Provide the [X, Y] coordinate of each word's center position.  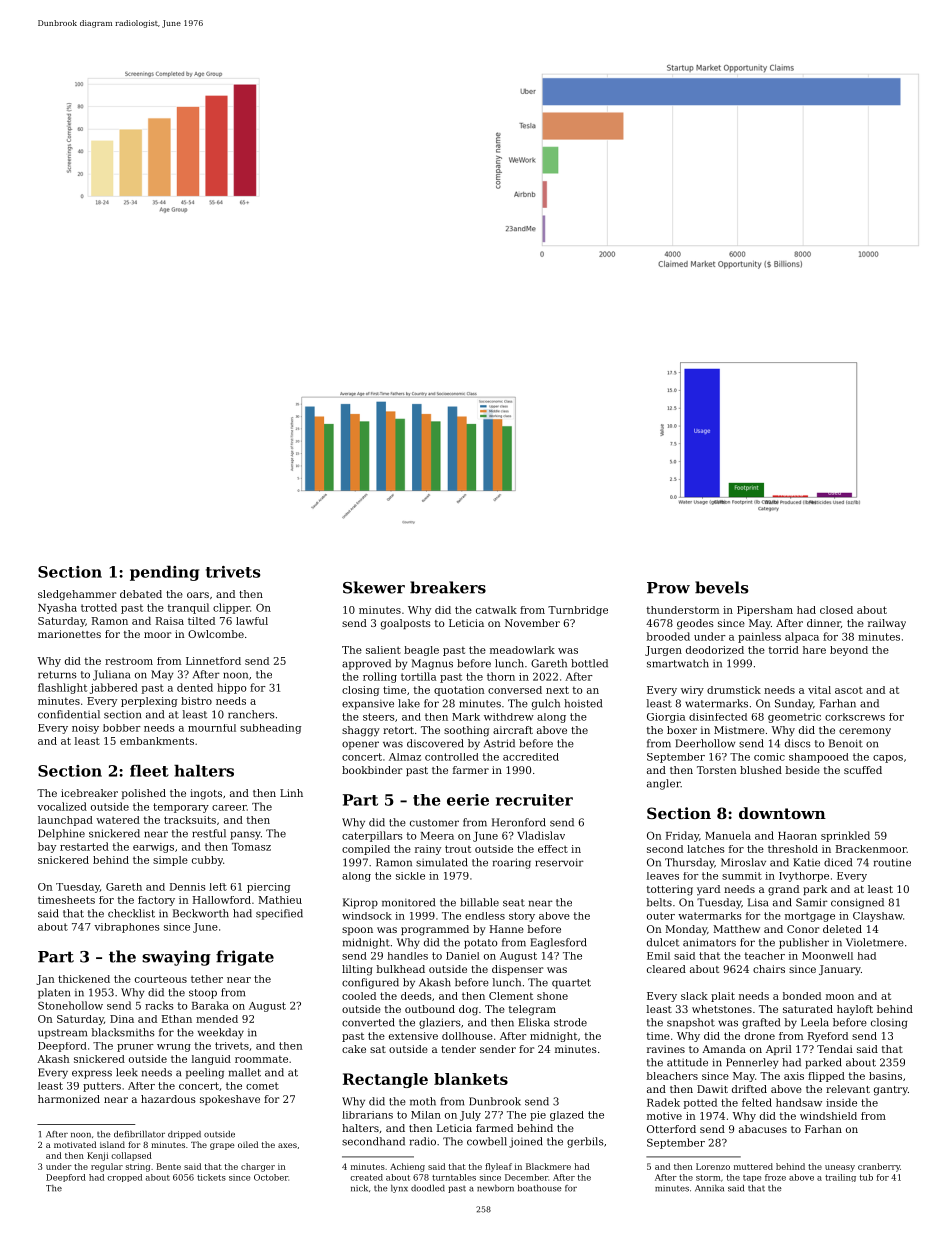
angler [664, 784]
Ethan [177, 1019]
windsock [367, 916]
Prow [668, 588]
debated [141, 594]
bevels [722, 587]
